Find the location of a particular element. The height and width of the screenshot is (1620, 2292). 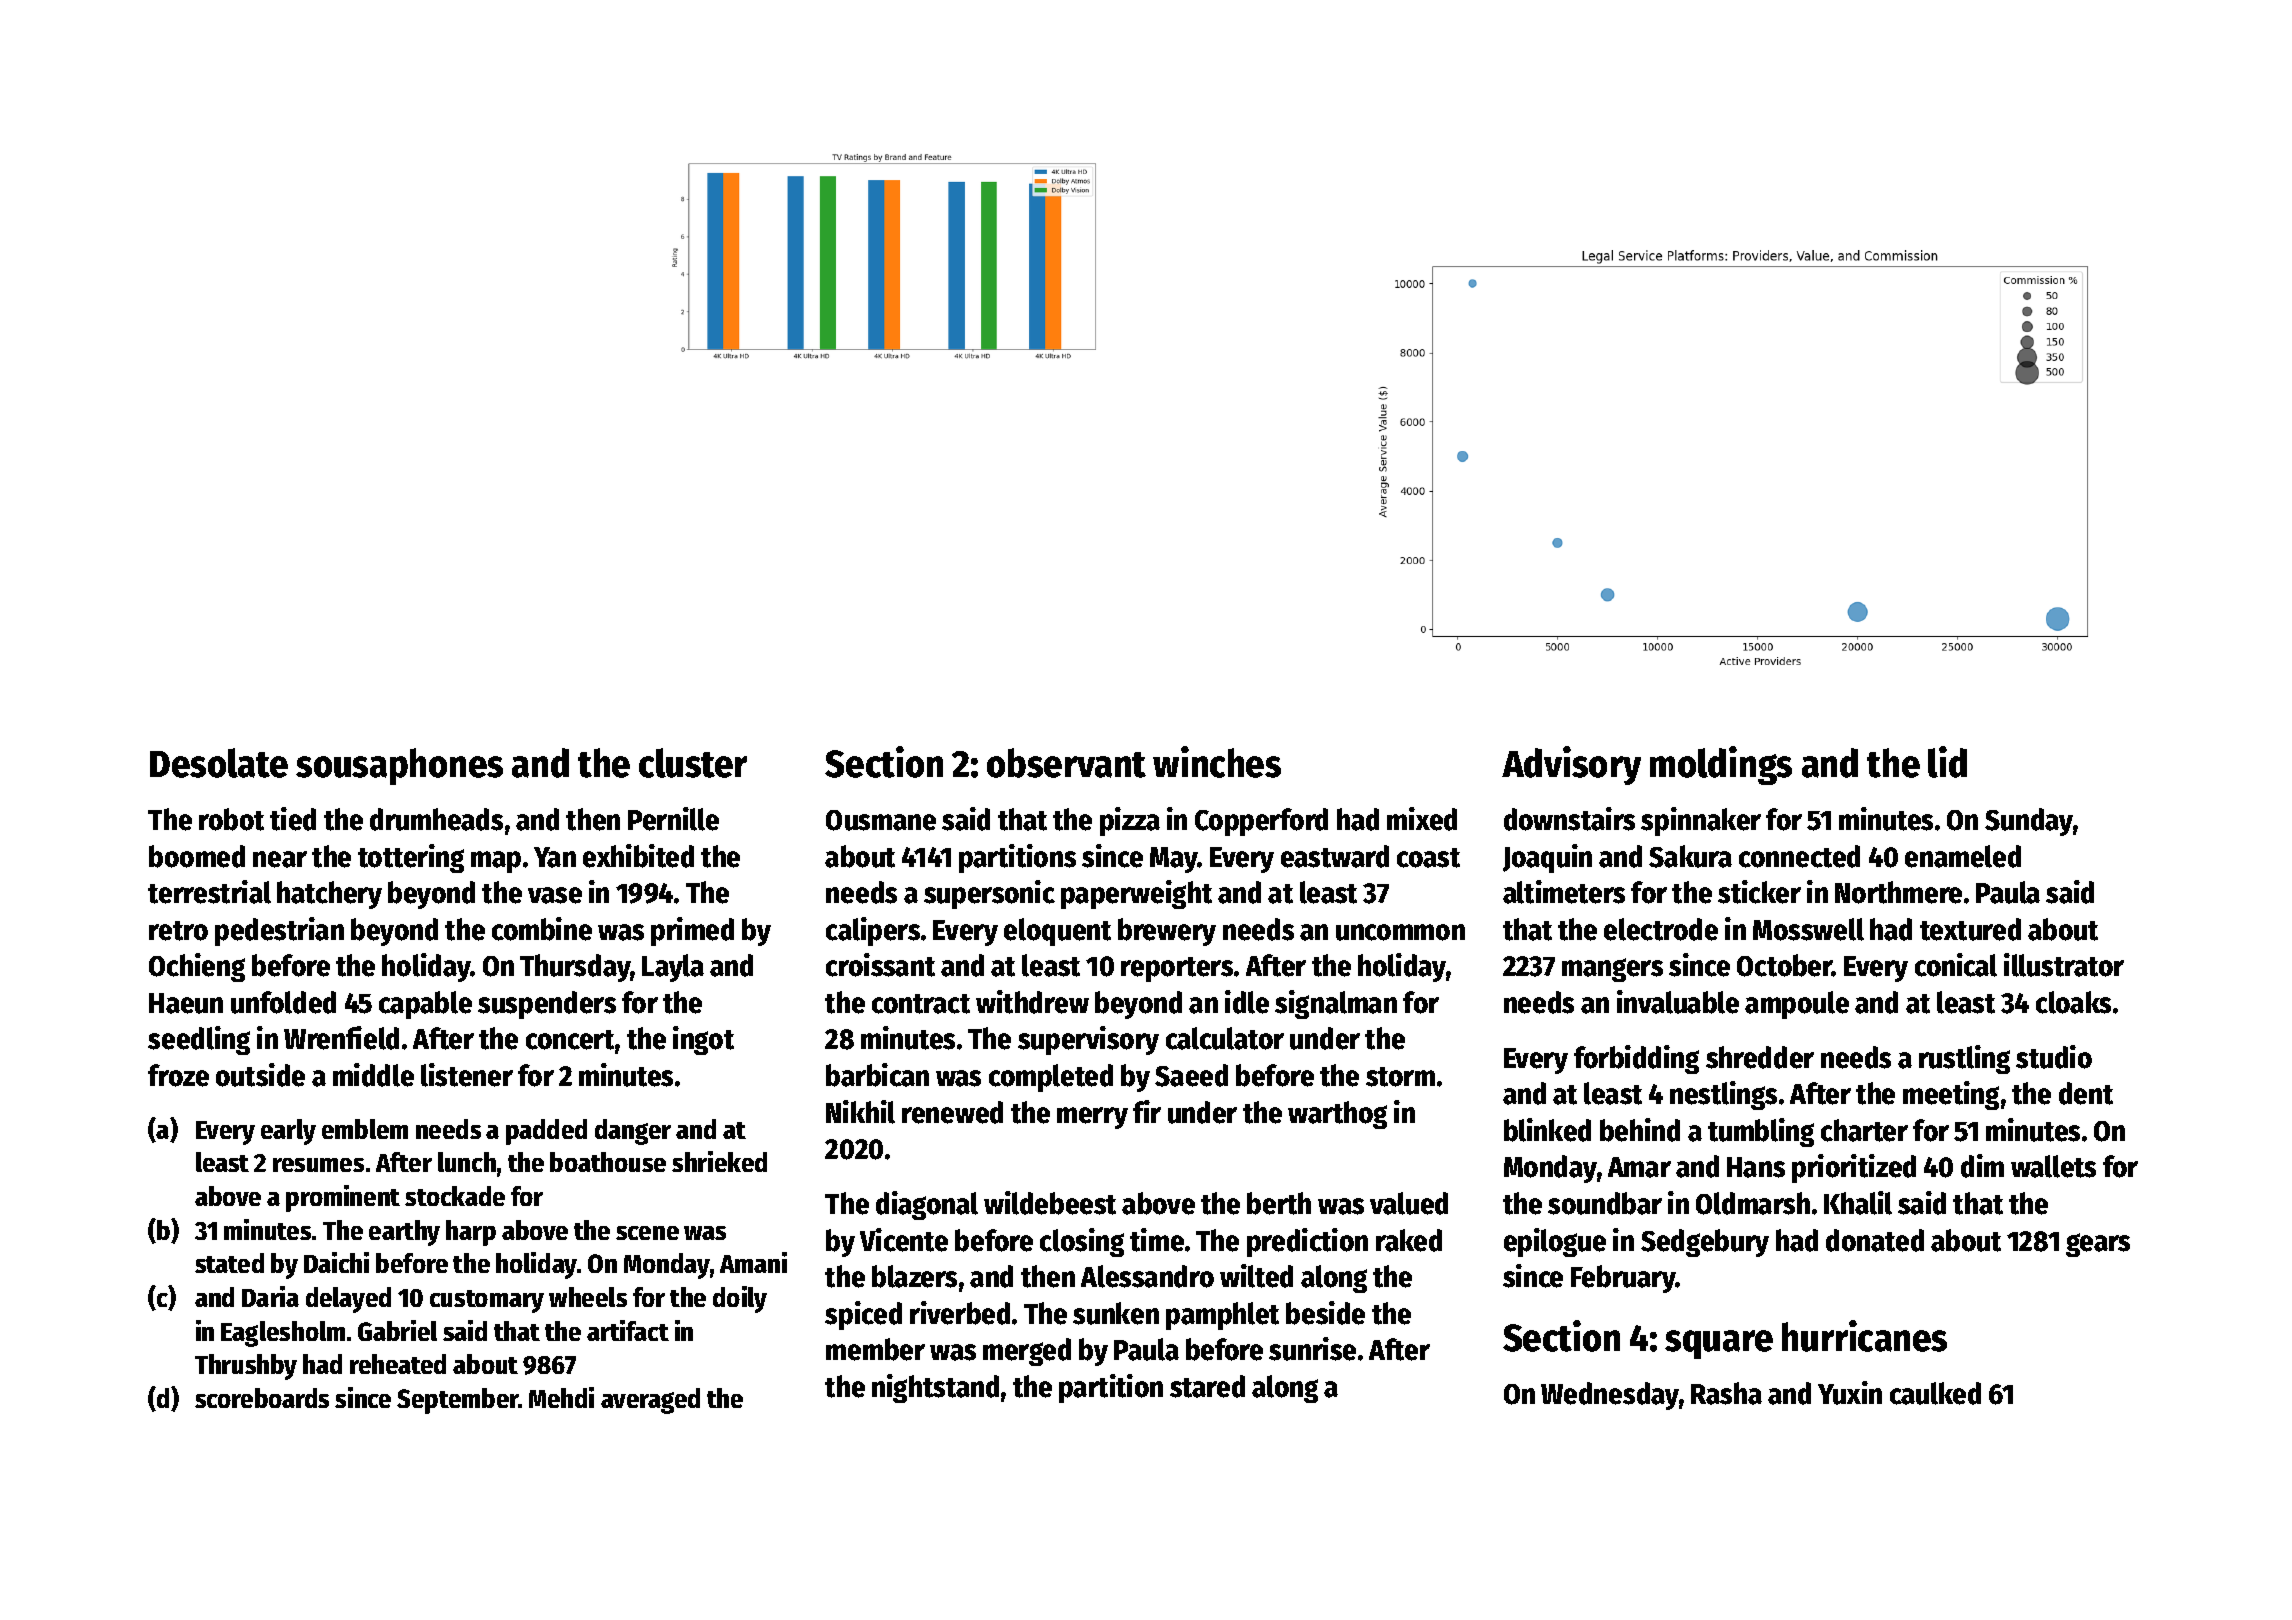

Amar is located at coordinates (1639, 1167).
